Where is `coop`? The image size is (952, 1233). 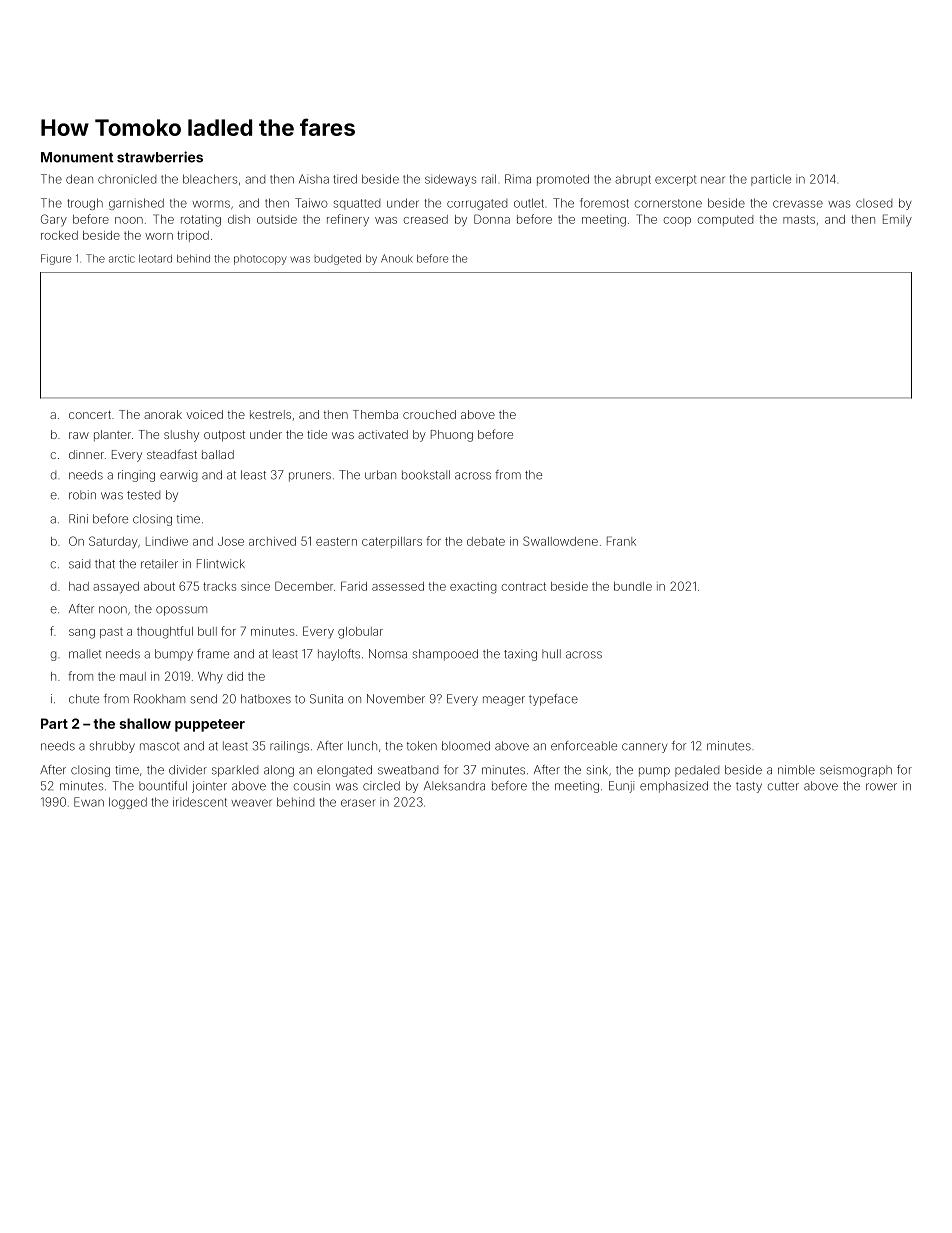 coop is located at coordinates (677, 221).
